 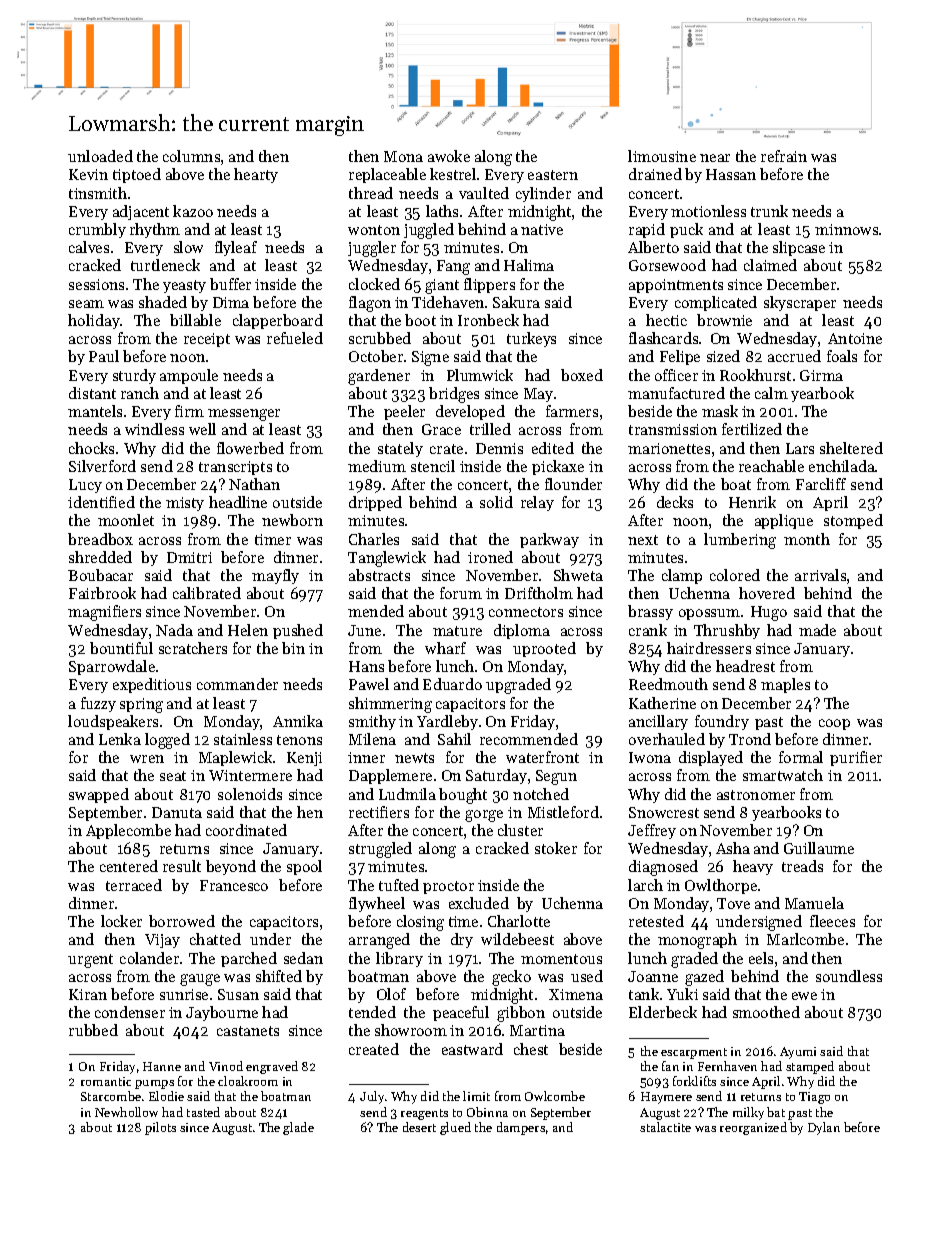 What do you see at coordinates (555, 1096) in the document?
I see `Owlcombe` at bounding box center [555, 1096].
